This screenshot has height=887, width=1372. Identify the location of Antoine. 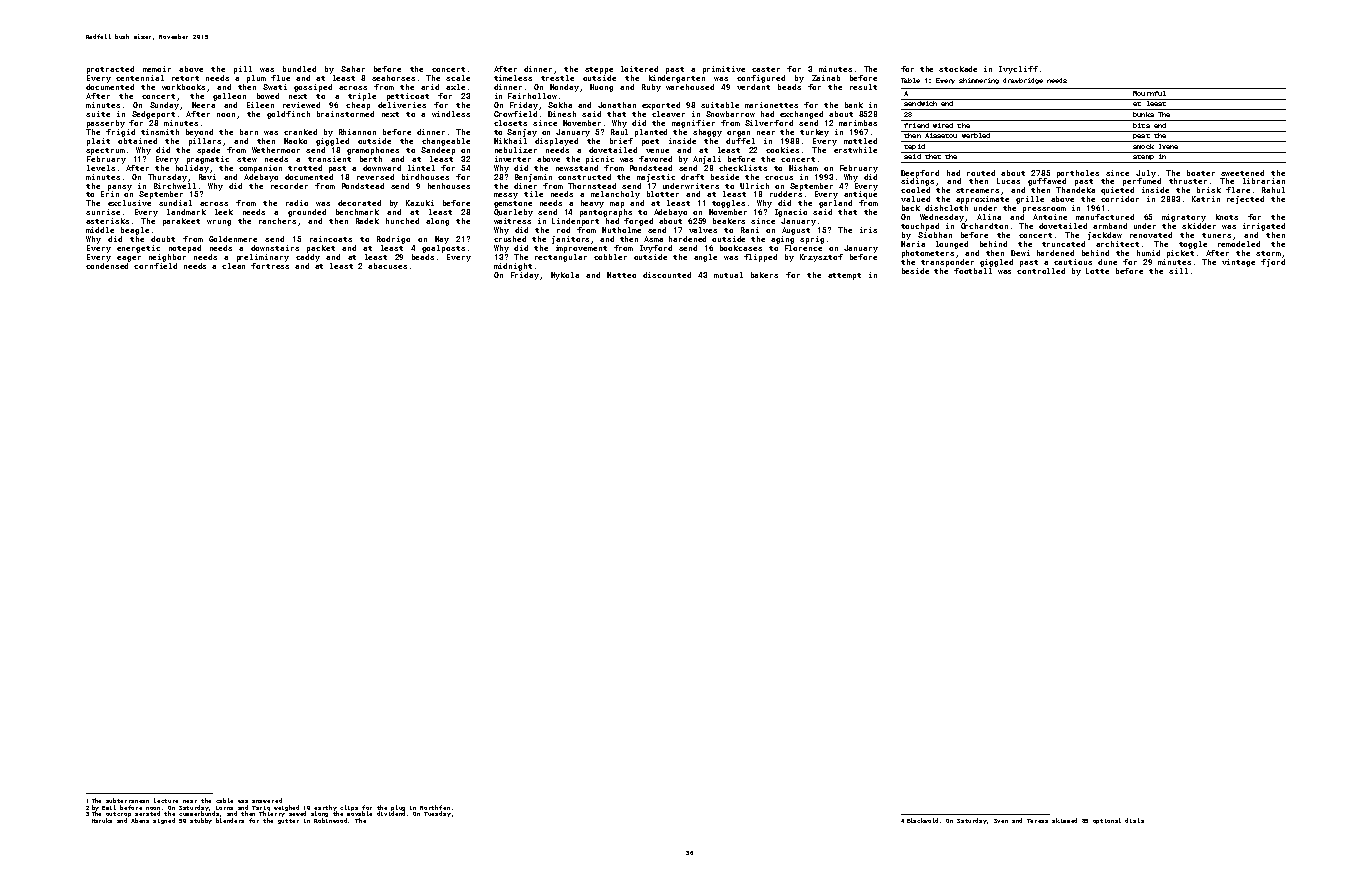
(1050, 217).
